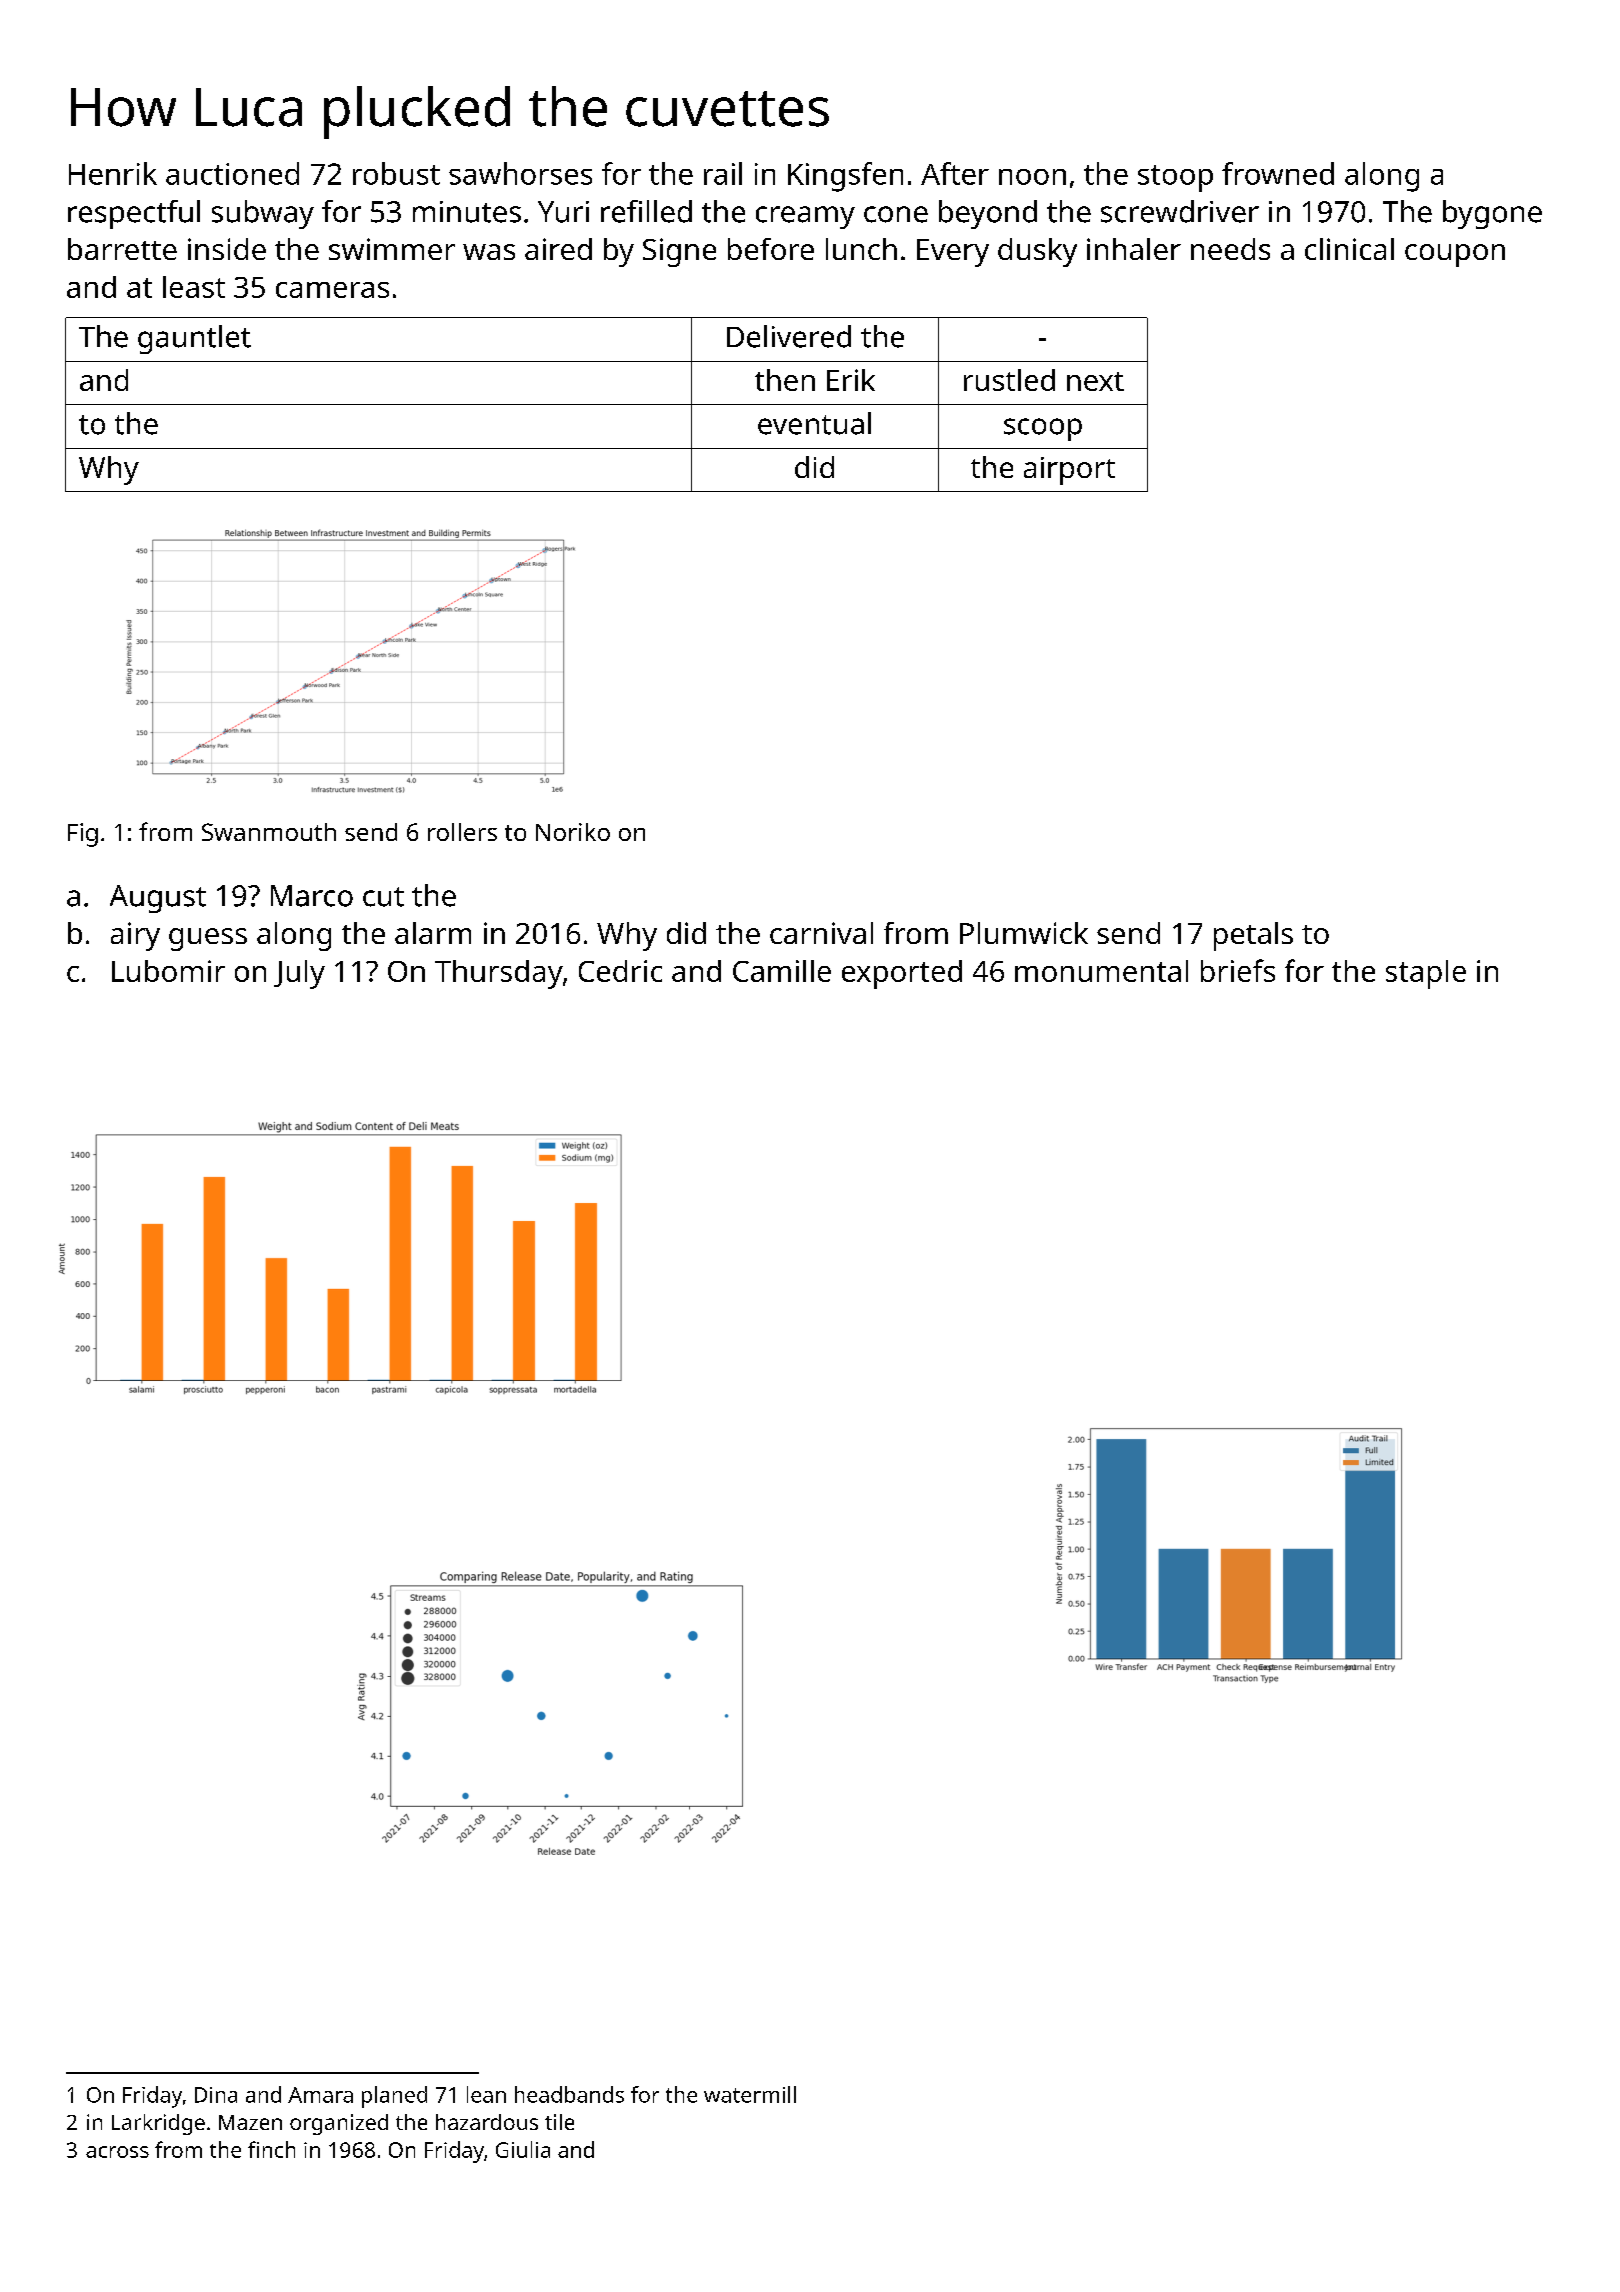 Image resolution: width=1620 pixels, height=2292 pixels. Describe the element at coordinates (569, 2094) in the image. I see `headbands` at that location.
